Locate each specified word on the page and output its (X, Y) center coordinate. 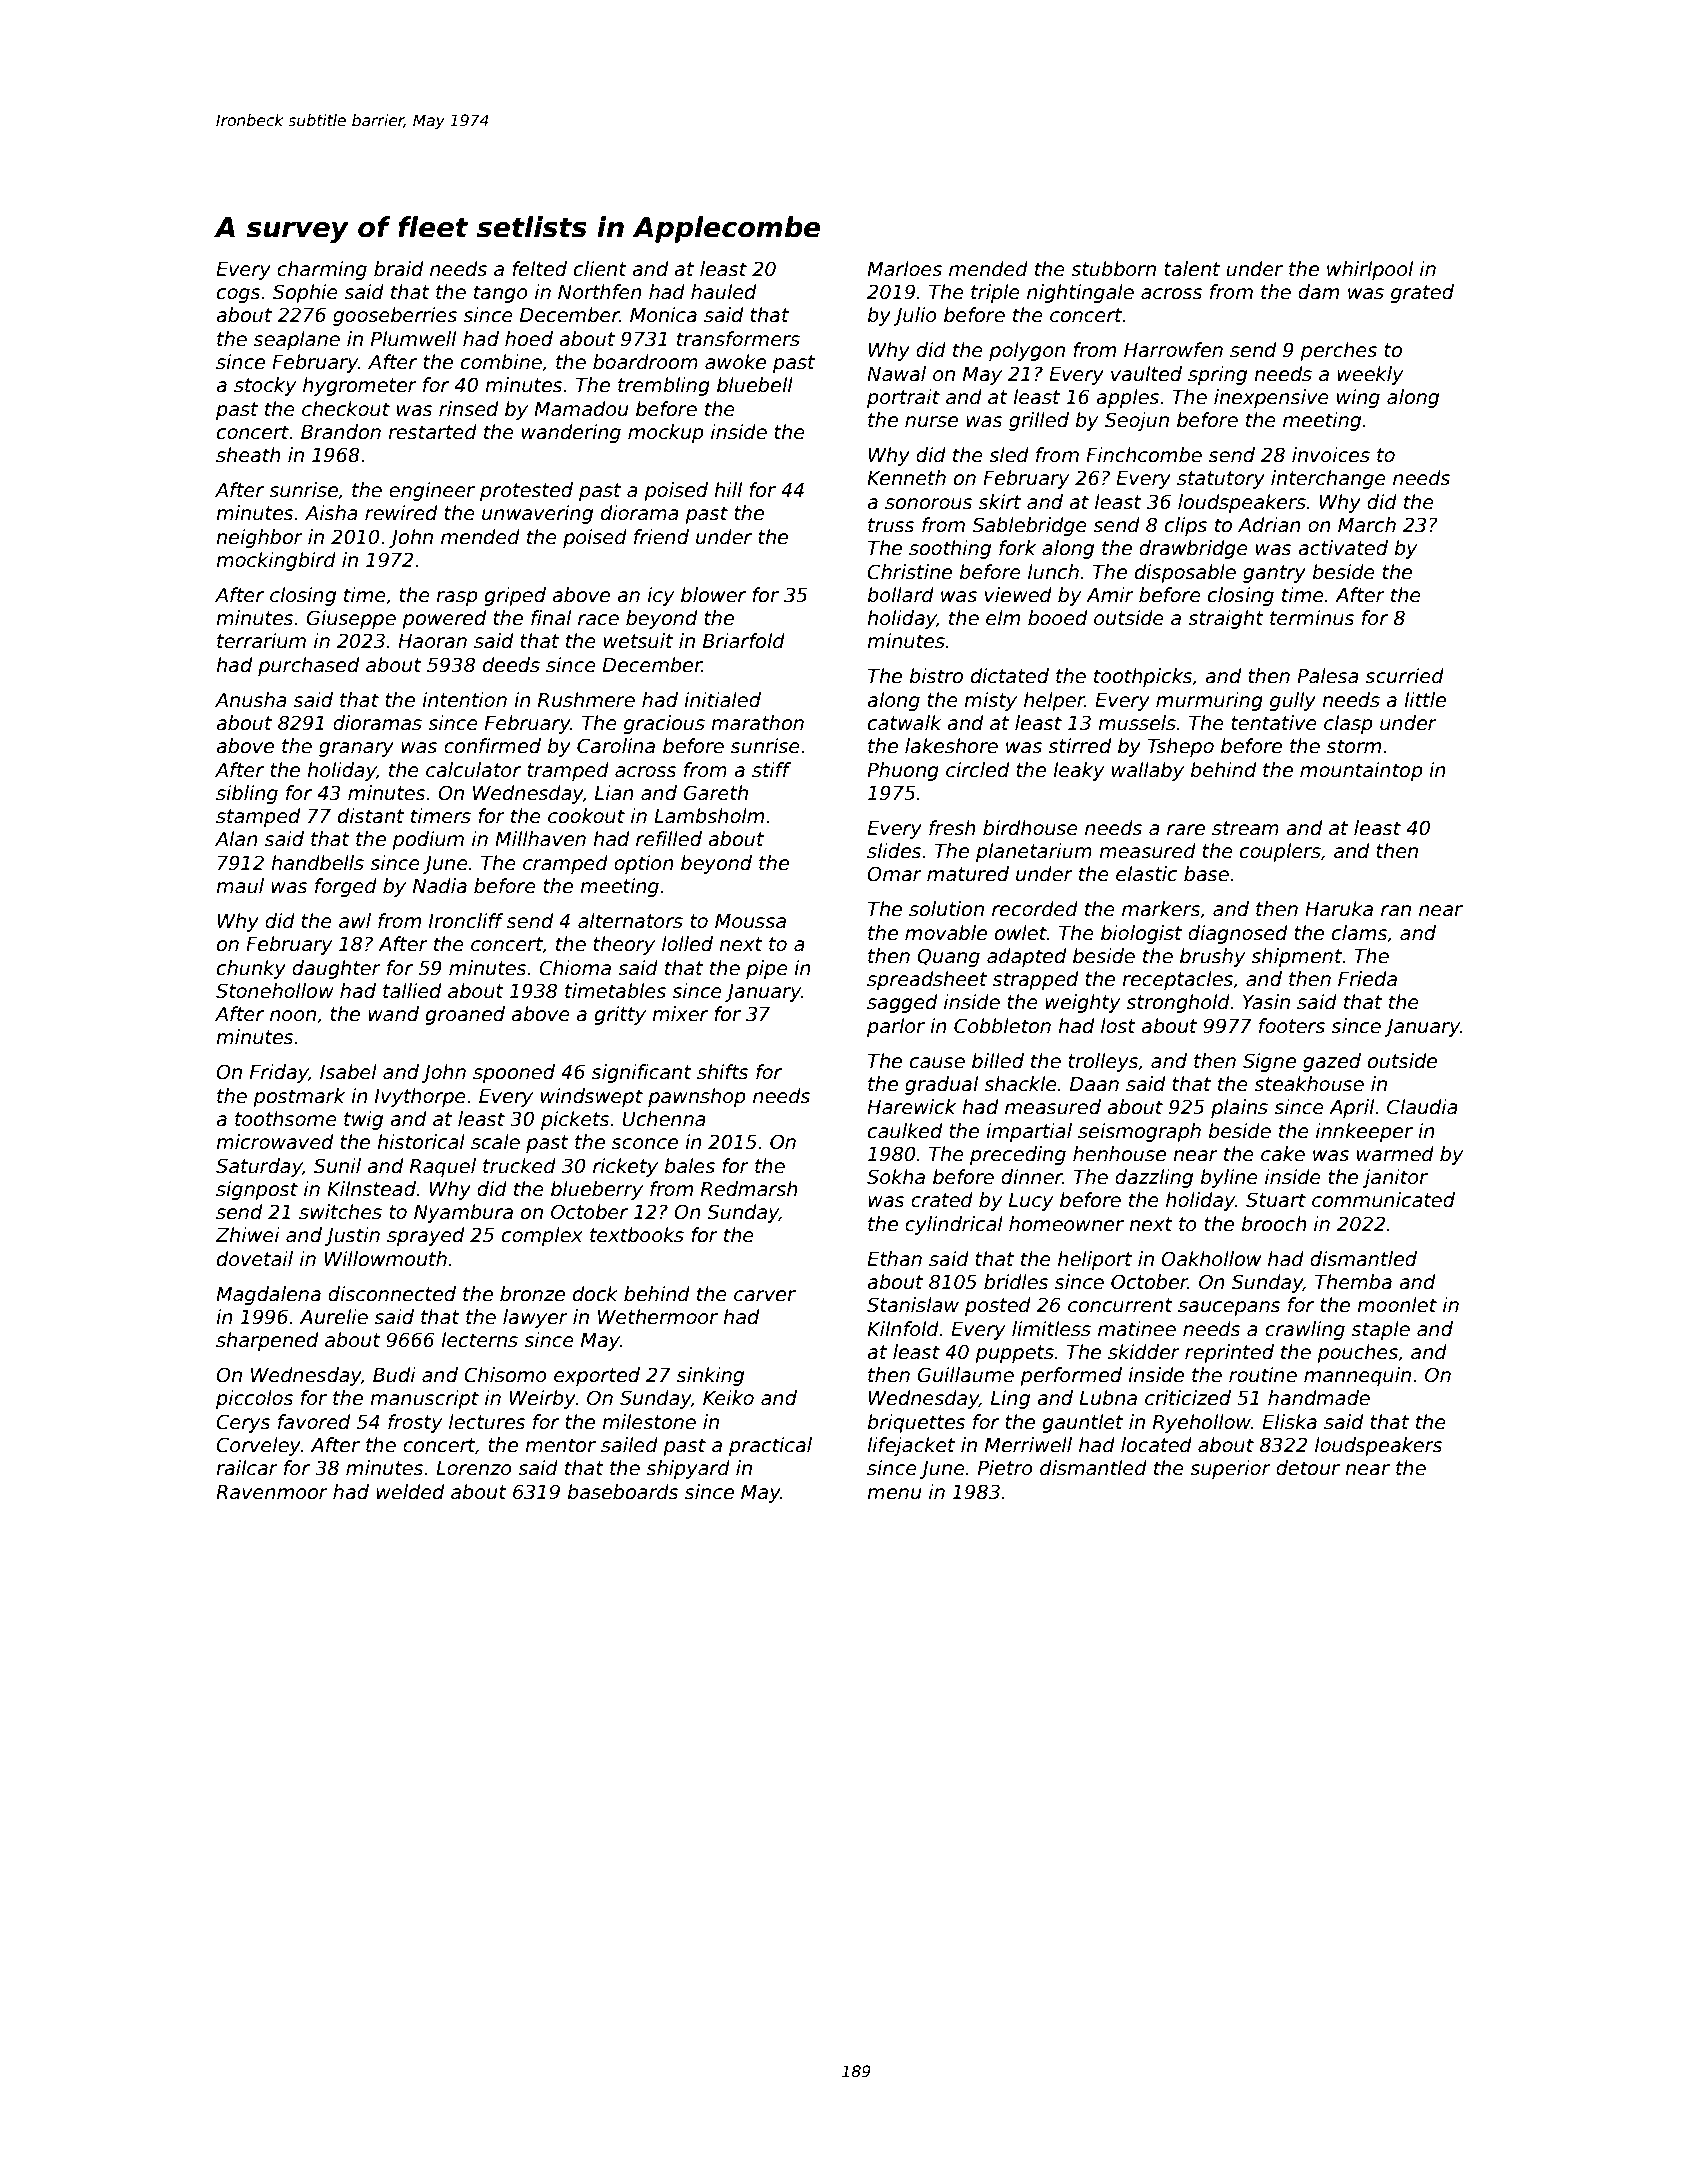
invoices (1331, 455)
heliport (1095, 1260)
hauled (723, 292)
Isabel (348, 1072)
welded (410, 1492)
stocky (265, 386)
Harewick (911, 1107)
